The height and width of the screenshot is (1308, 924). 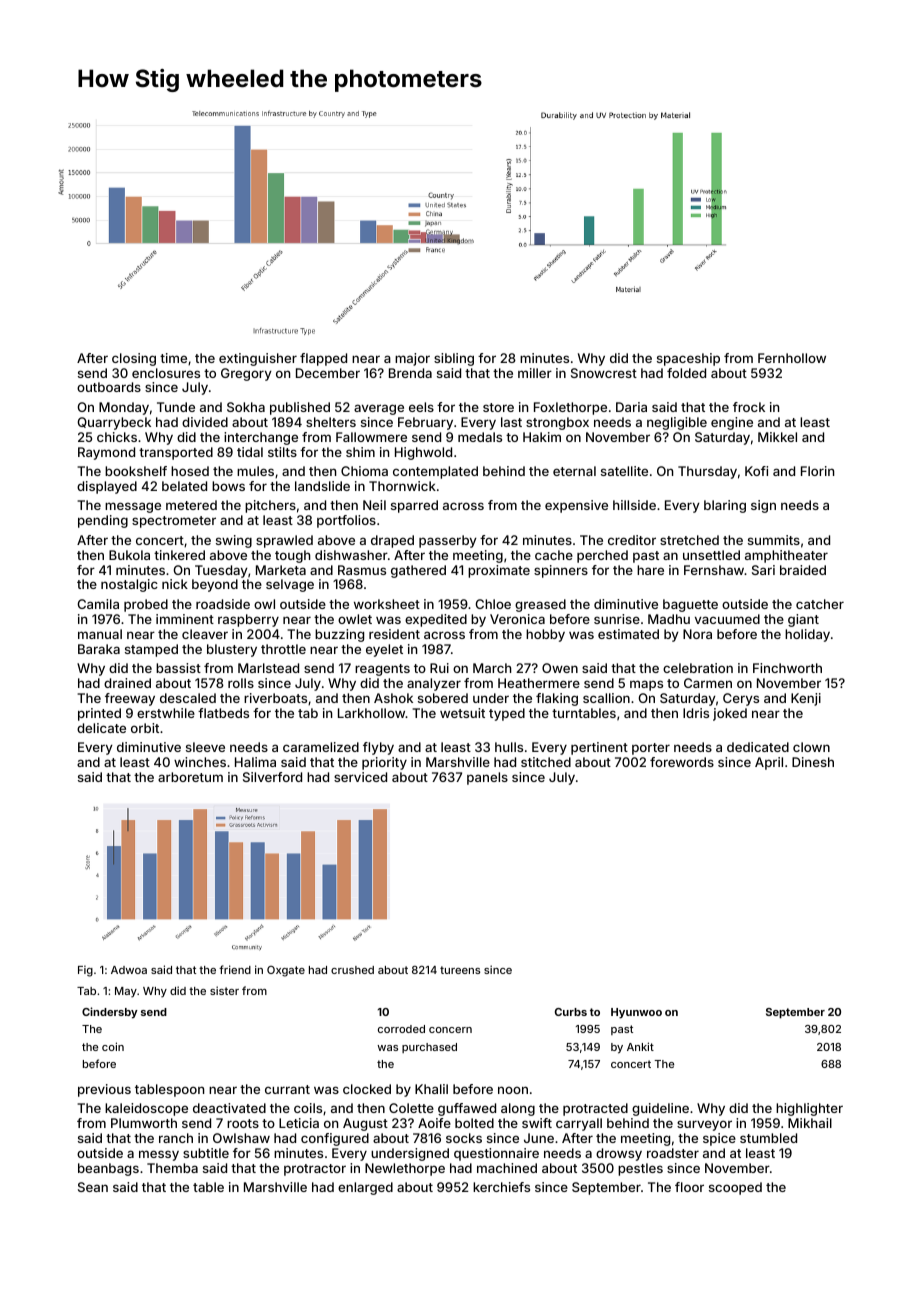 I want to click on Fernhollow, so click(x=792, y=358).
